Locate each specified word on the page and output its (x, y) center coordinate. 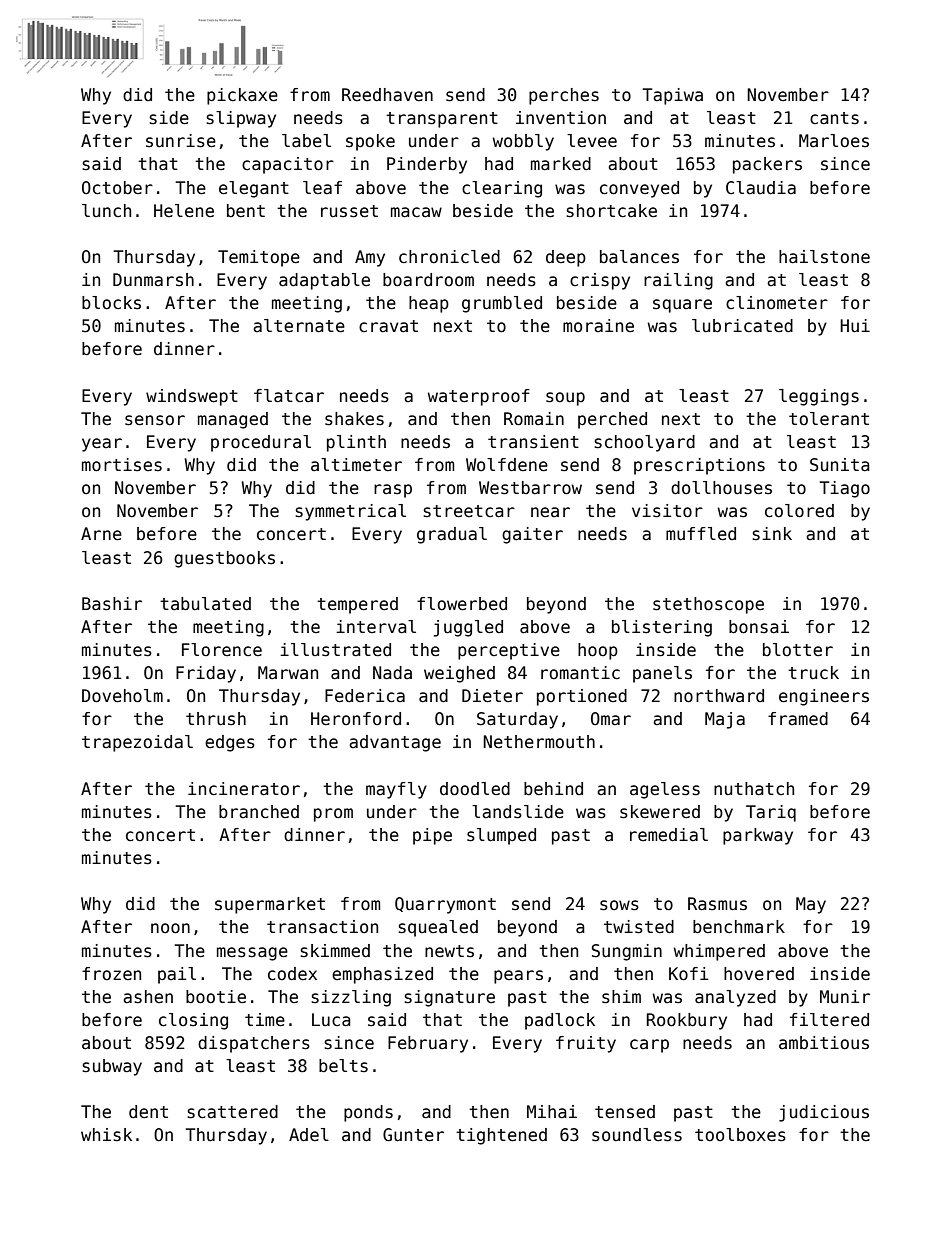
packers (767, 165)
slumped (501, 836)
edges (230, 743)
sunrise (181, 141)
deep (566, 258)
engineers (824, 697)
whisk (106, 1135)
